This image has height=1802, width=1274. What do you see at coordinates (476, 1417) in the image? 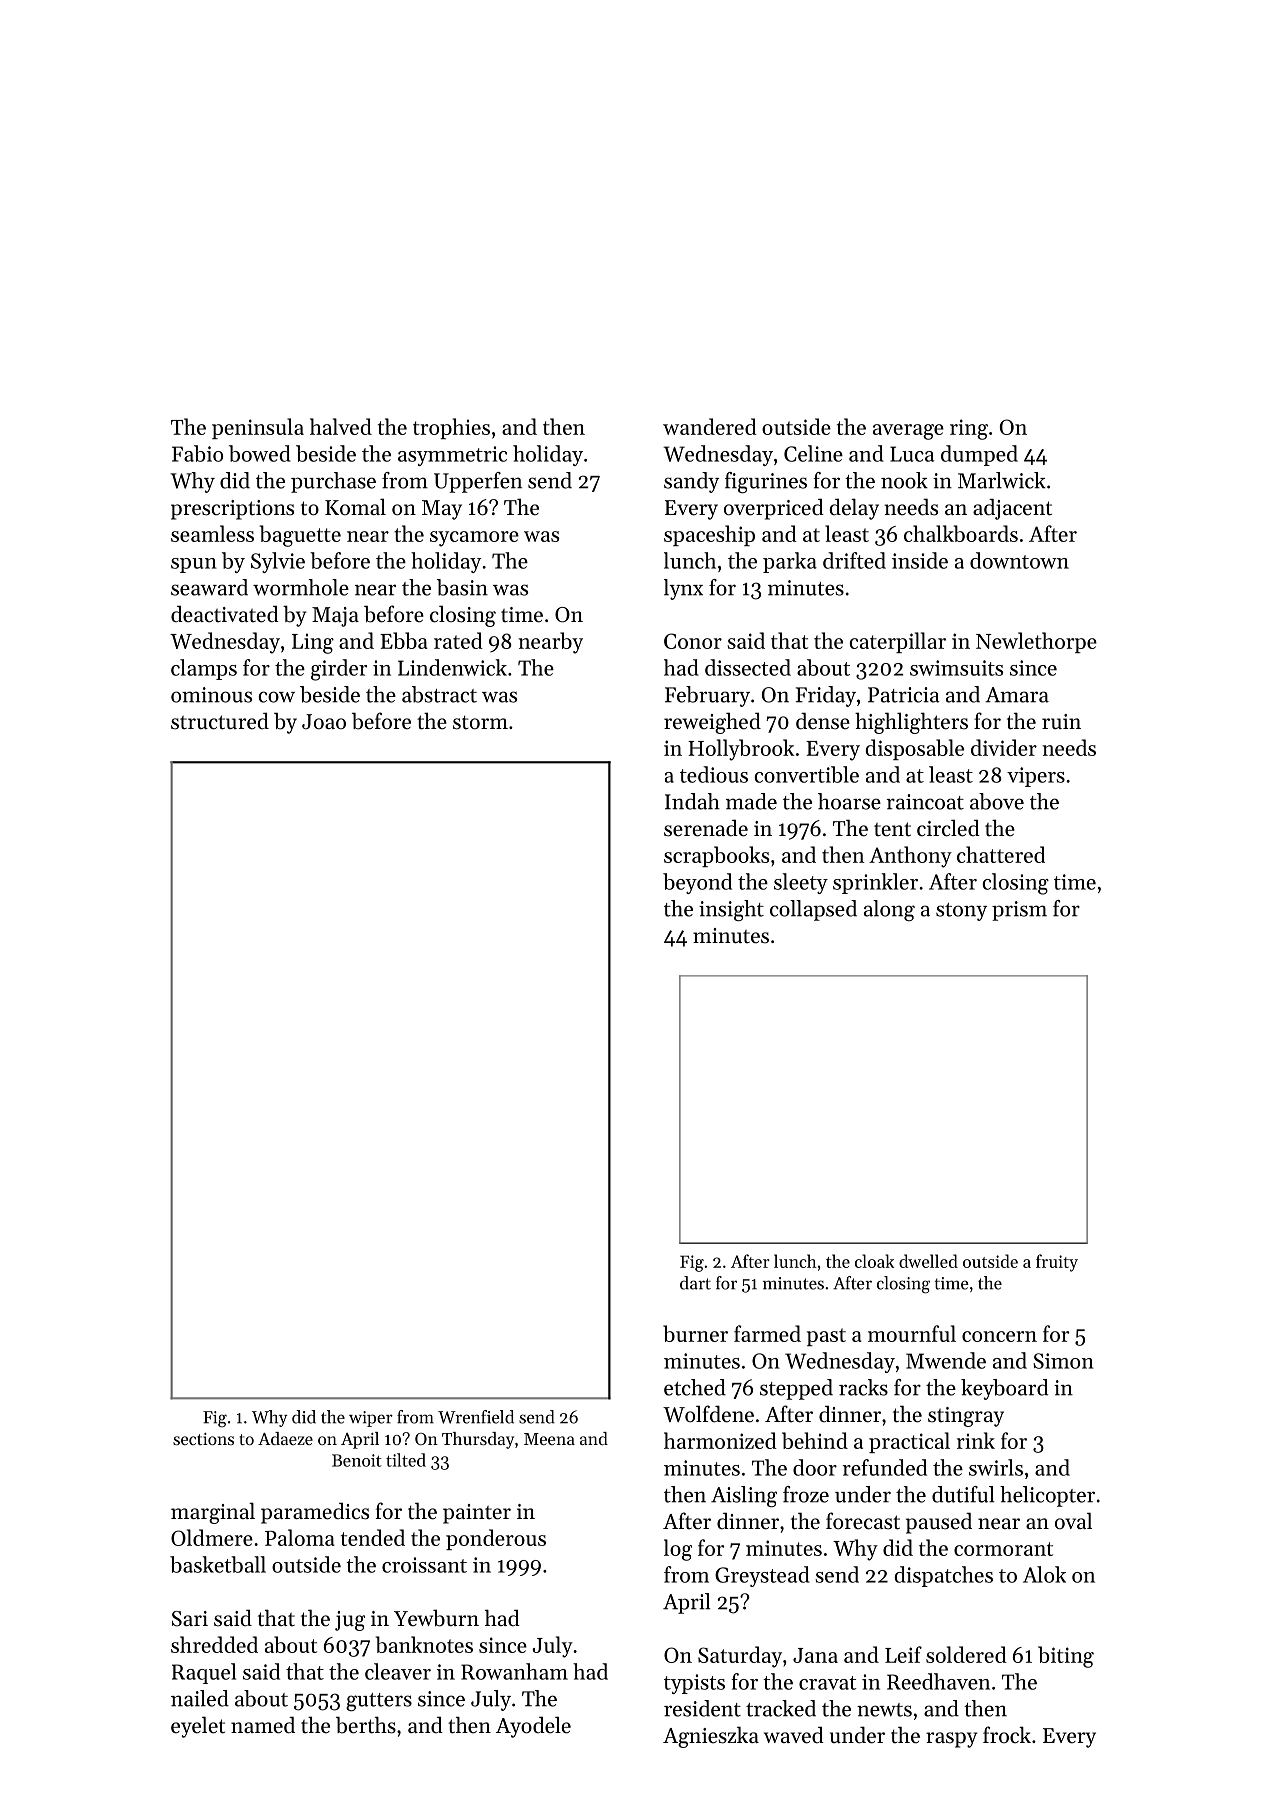
I see `Wrenfield` at bounding box center [476, 1417].
